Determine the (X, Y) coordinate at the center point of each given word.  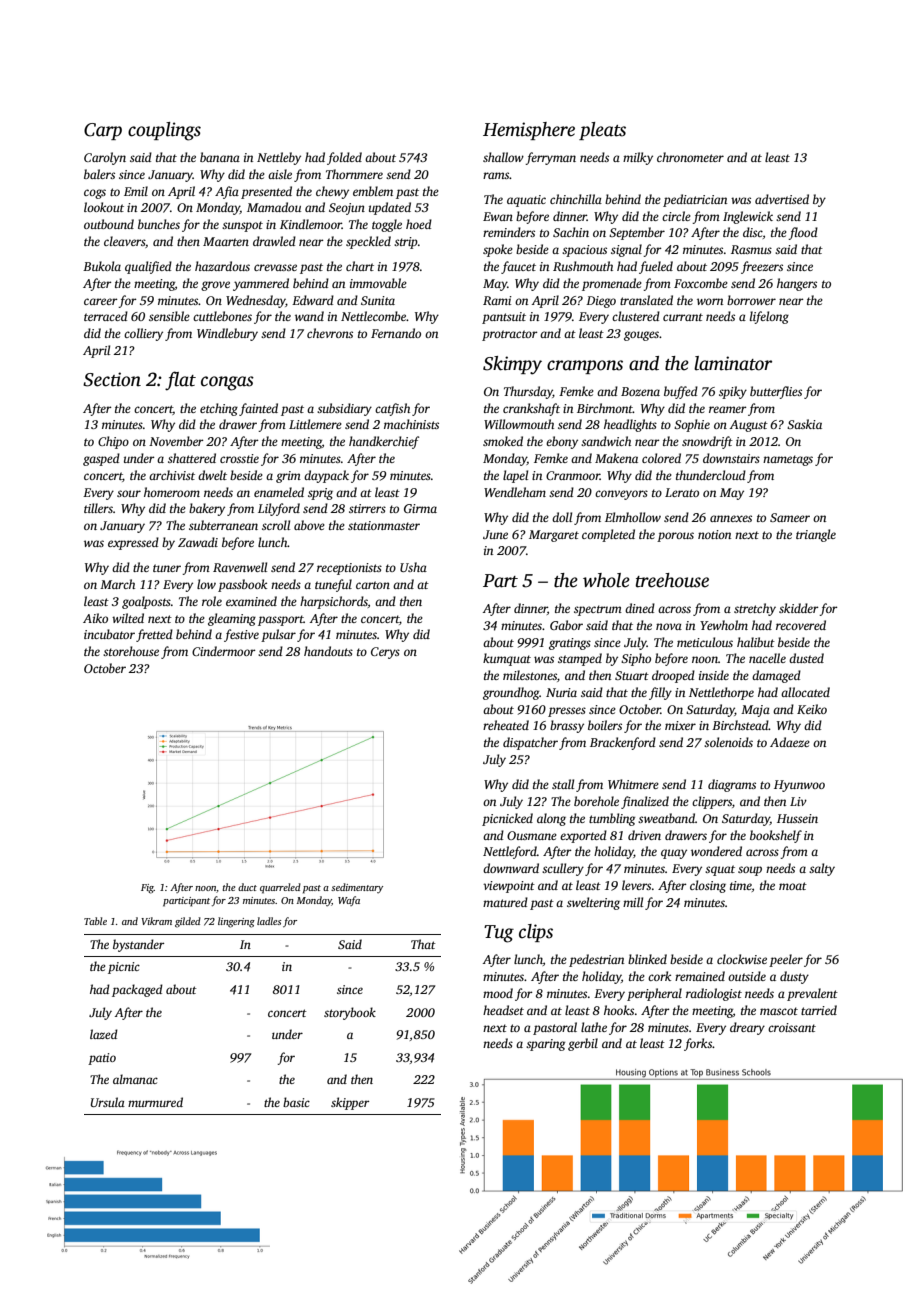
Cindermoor (224, 651)
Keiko (812, 709)
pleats (602, 131)
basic (296, 1102)
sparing (545, 1045)
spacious (584, 251)
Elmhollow (633, 517)
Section (112, 379)
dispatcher (530, 743)
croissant (792, 1027)
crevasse (275, 267)
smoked (503, 441)
